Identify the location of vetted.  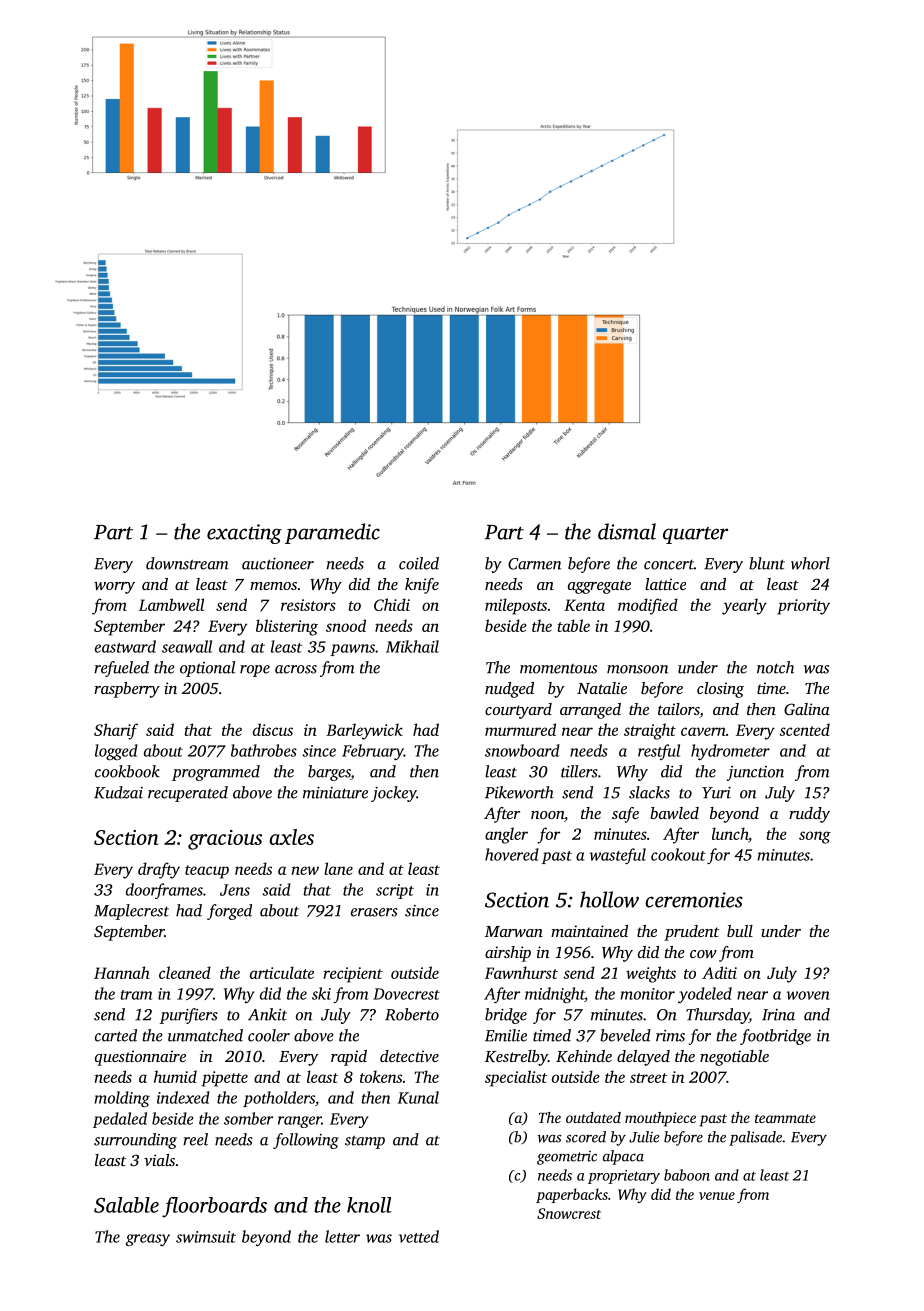
(419, 1236).
